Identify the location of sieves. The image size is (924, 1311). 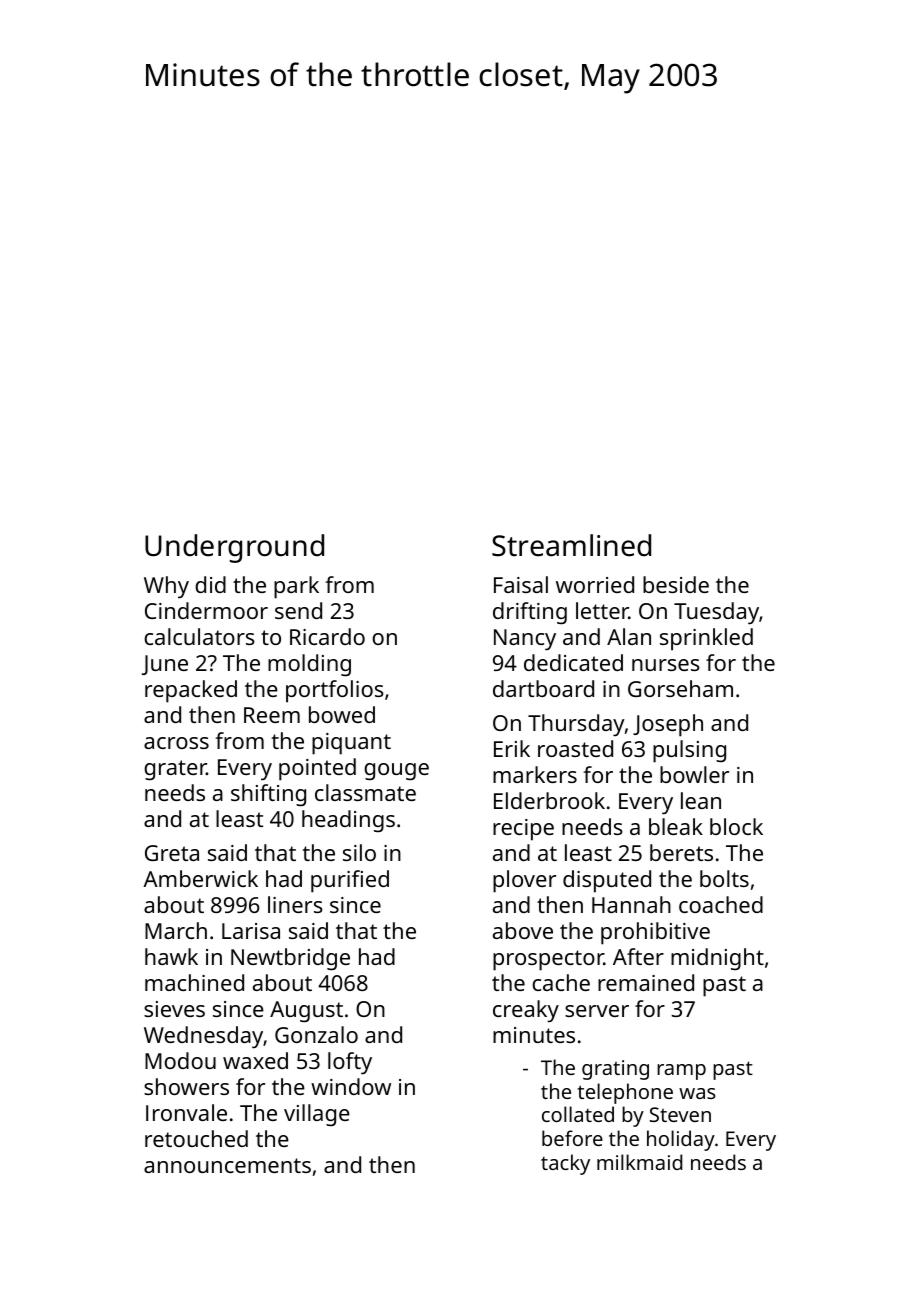
(174, 1009).
